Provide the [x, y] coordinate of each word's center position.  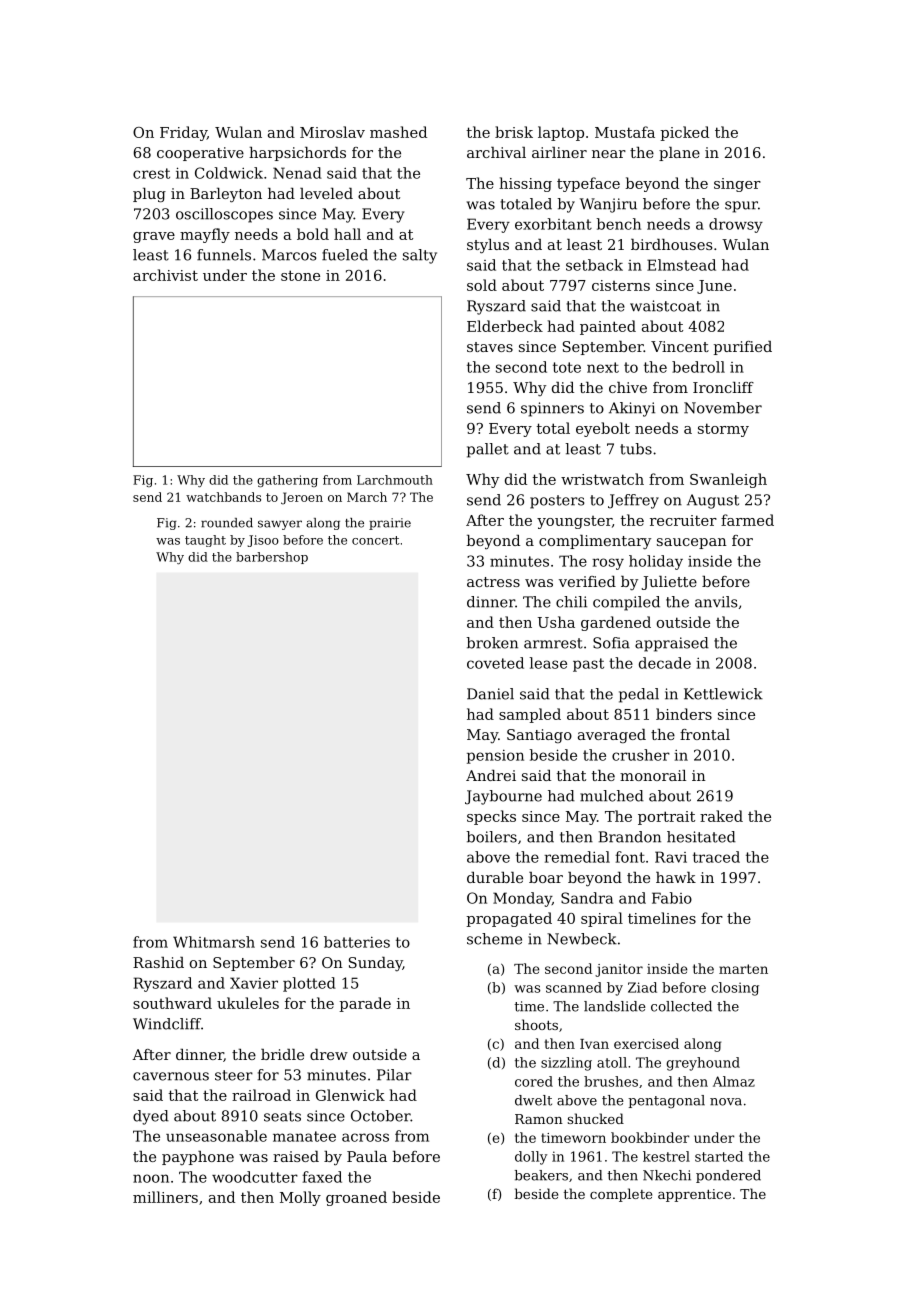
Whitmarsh [214, 942]
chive [628, 387]
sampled [530, 715]
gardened [616, 623]
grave [154, 237]
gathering [287, 481]
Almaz [734, 1081]
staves [490, 347]
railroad [261, 1095]
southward [172, 1003]
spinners [552, 409]
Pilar [394, 1075]
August [713, 501]
